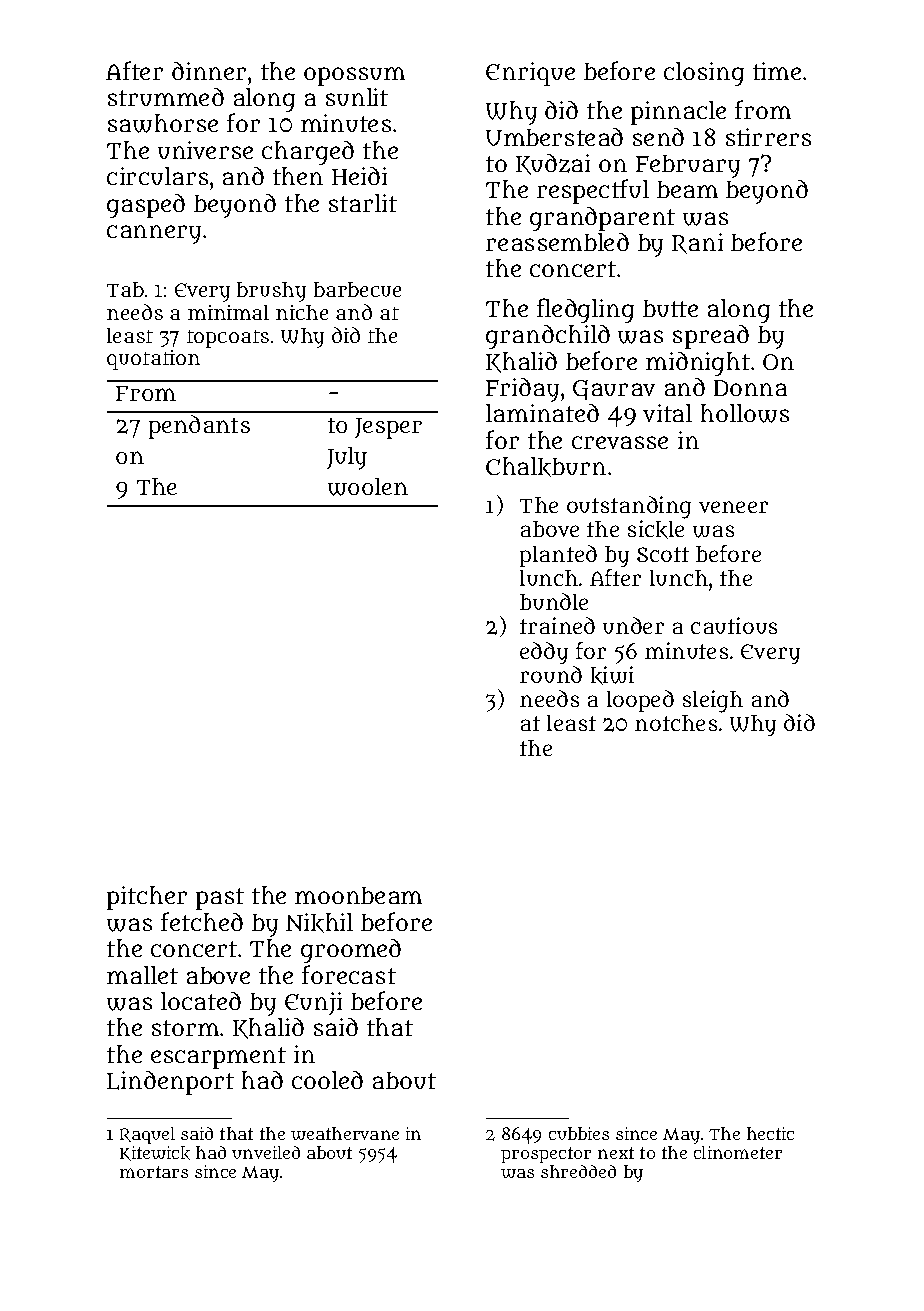  I want to click on past, so click(220, 899).
